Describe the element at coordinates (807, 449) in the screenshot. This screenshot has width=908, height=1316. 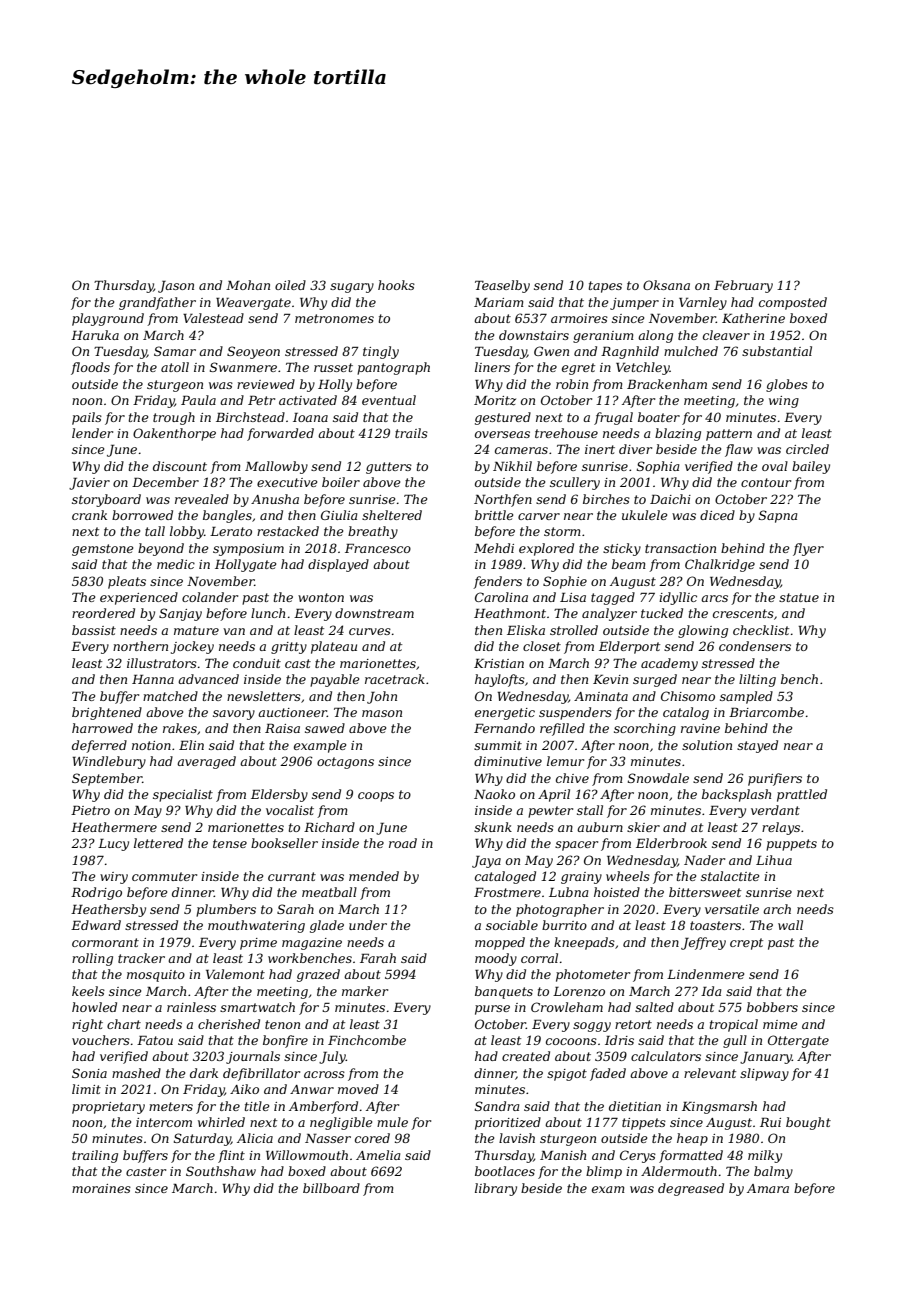
I see `circled` at that location.
